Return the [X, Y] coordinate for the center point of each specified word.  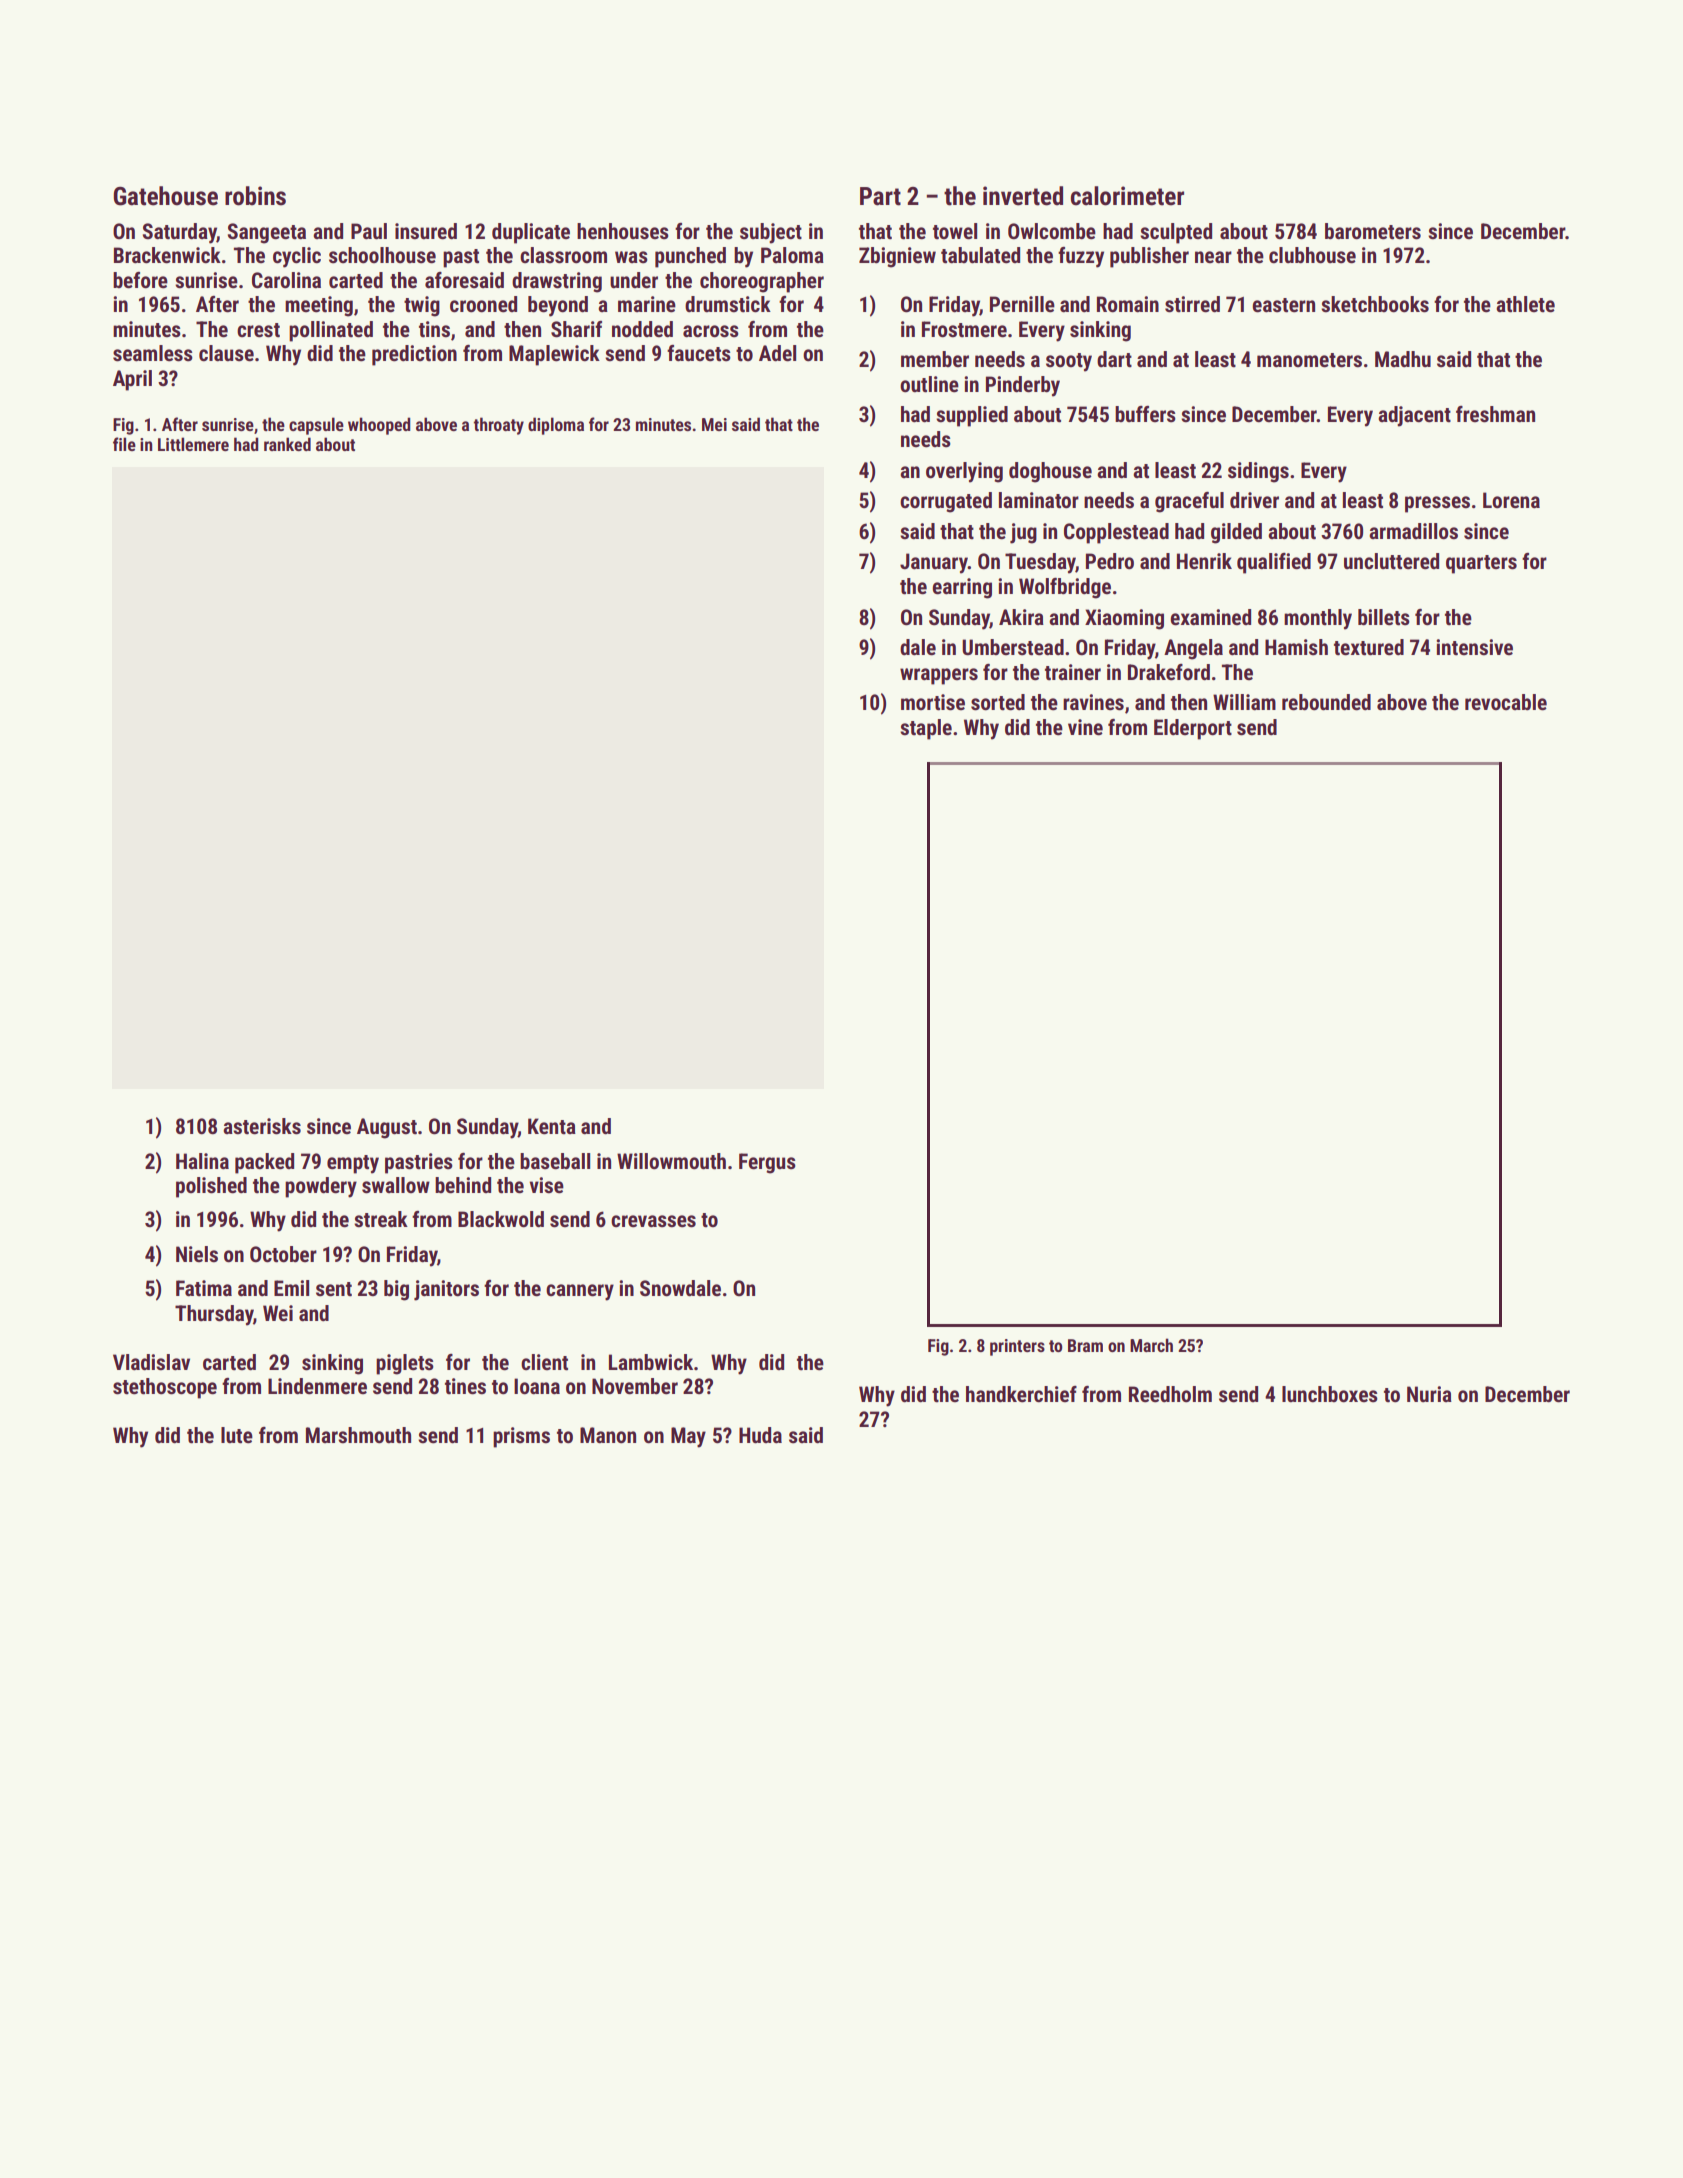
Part [880, 196]
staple [926, 729]
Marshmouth [358, 1435]
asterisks [262, 1126]
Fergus [767, 1163]
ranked [287, 444]
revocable [1506, 702]
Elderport [1193, 729]
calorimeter [1127, 196]
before [140, 280]
